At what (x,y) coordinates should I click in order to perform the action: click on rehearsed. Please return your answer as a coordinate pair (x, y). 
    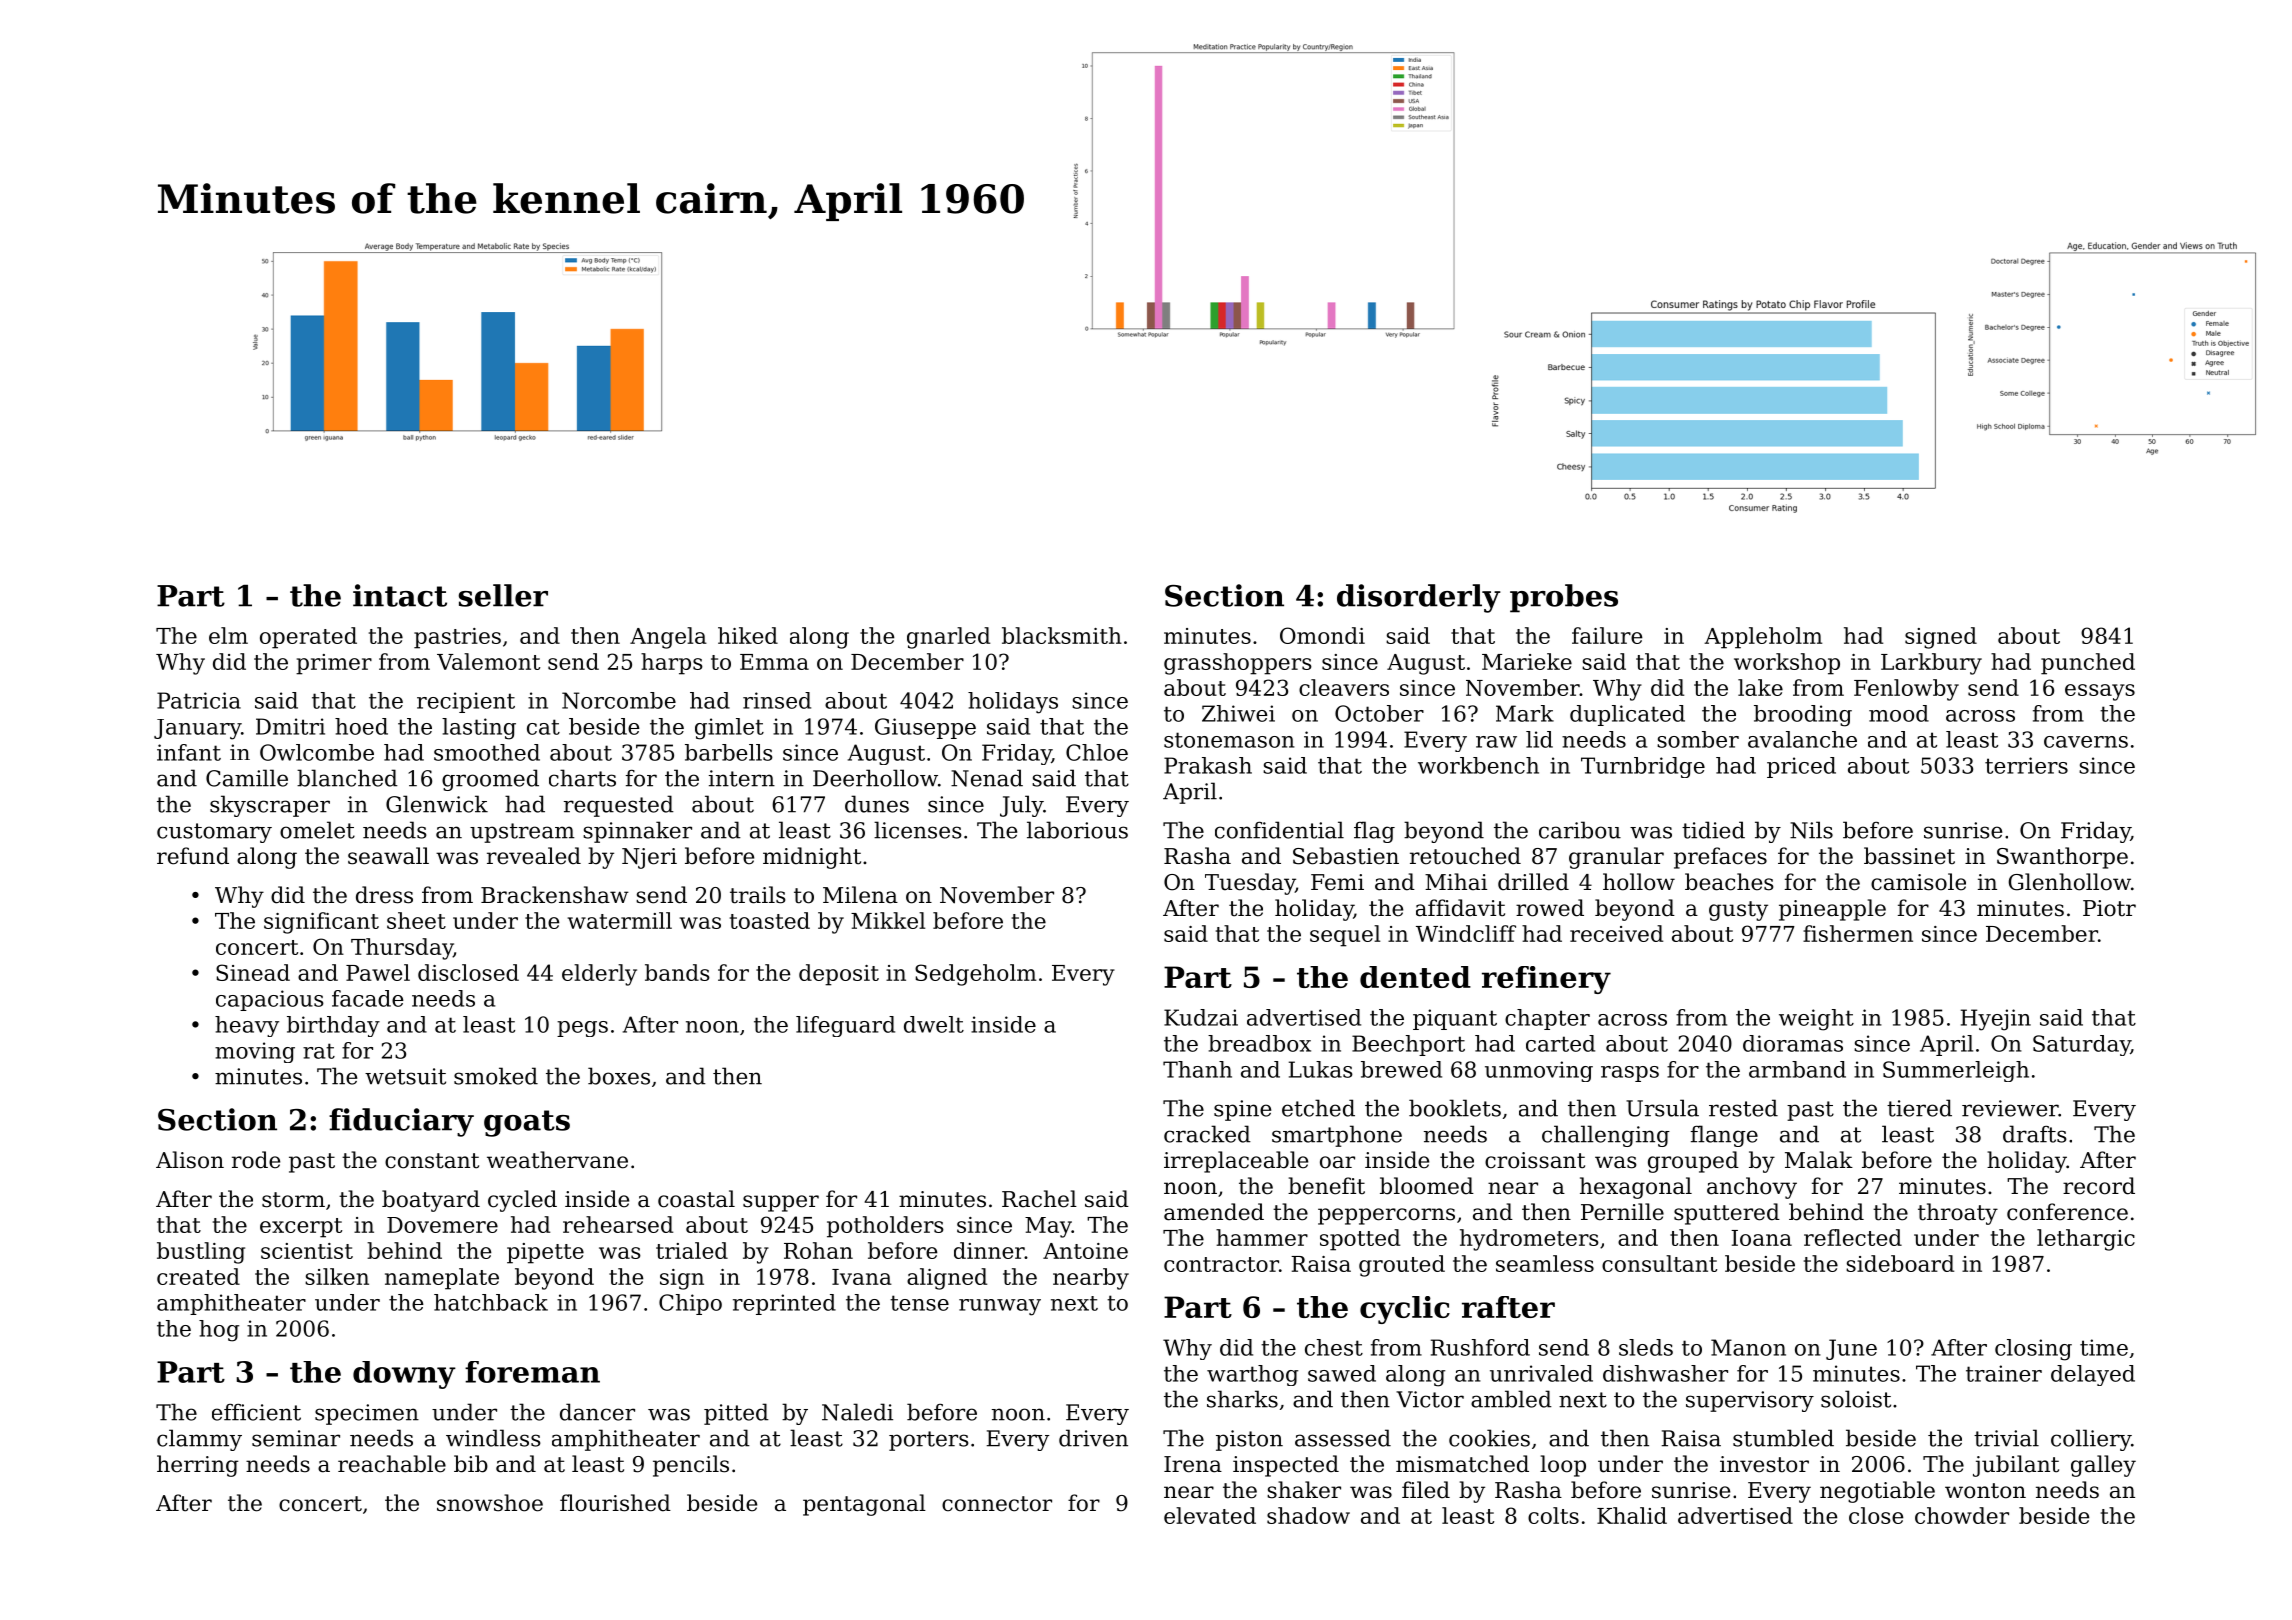
    Looking at the image, I should click on (618, 1224).
